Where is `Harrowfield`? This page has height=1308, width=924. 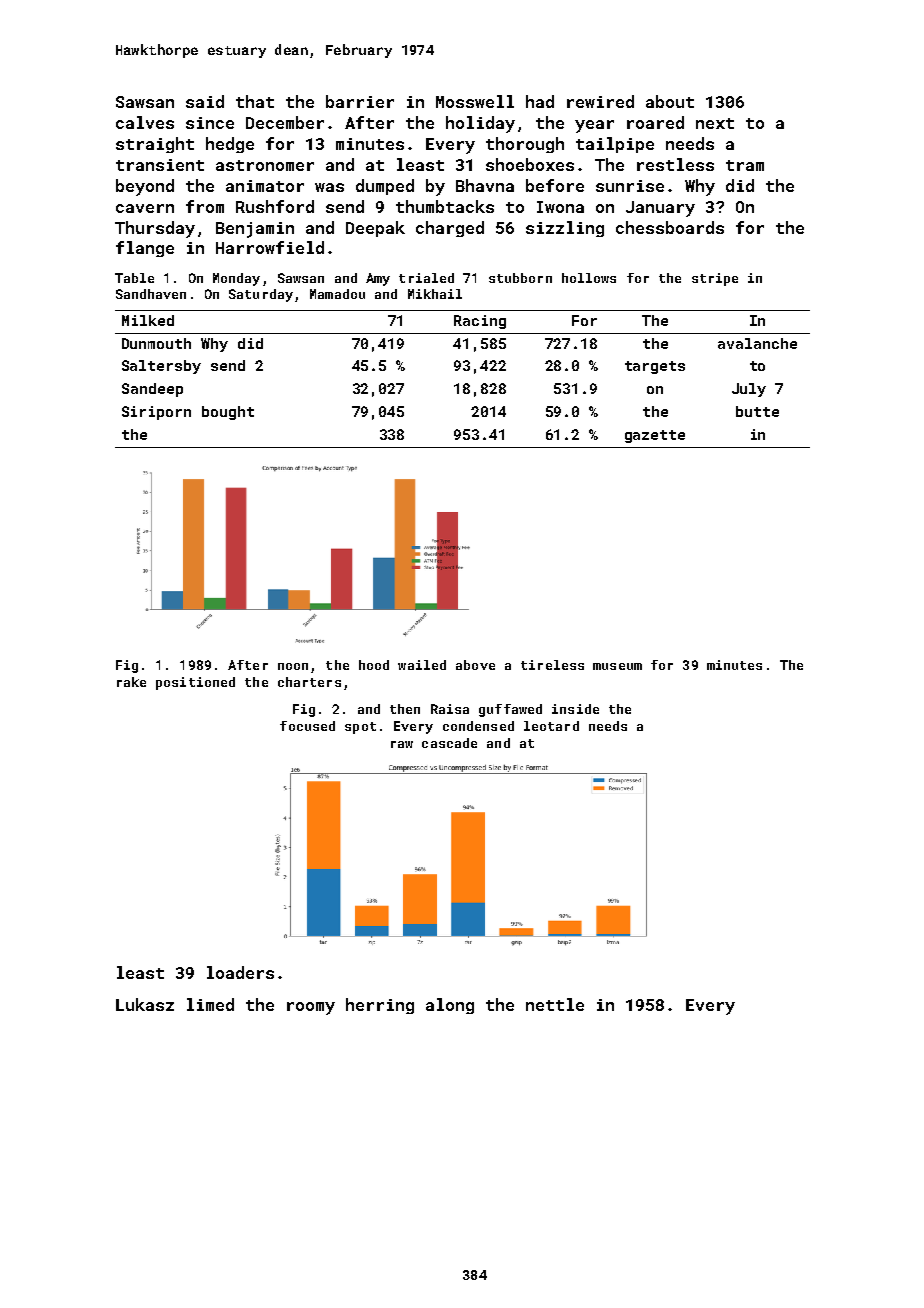 Harrowfield is located at coordinates (270, 247).
